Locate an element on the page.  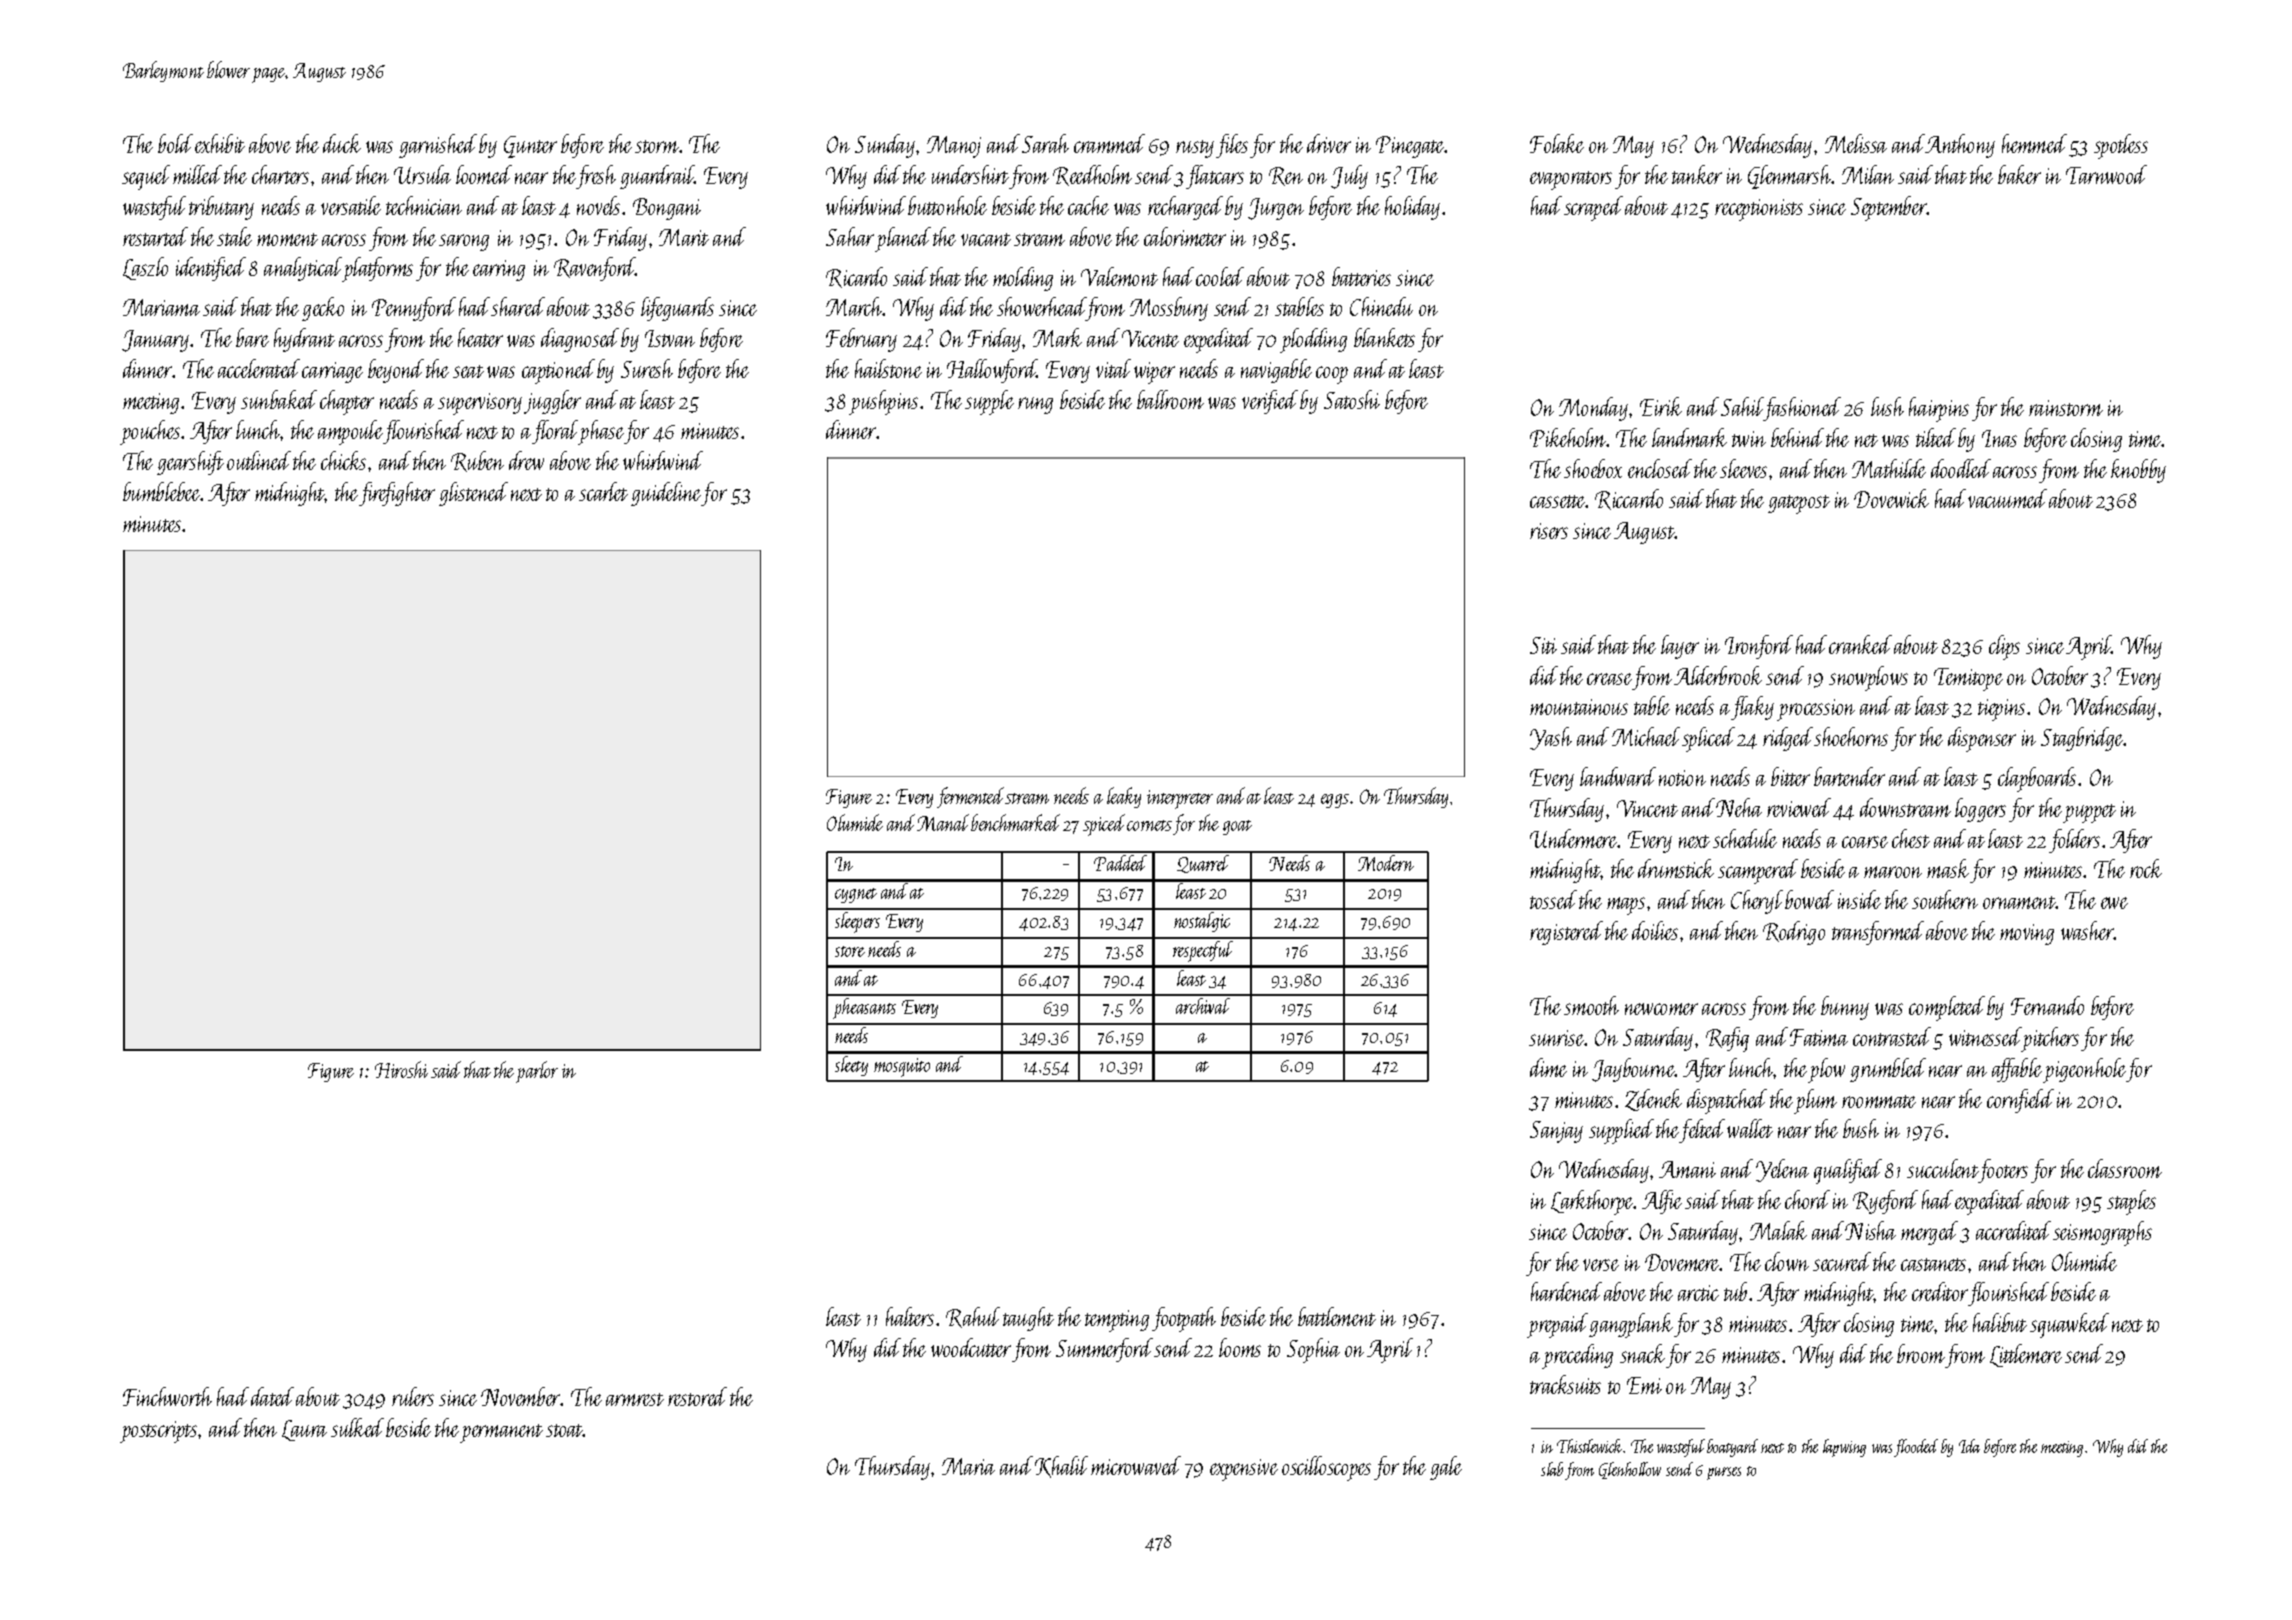
Hiroshi is located at coordinates (401, 1069).
